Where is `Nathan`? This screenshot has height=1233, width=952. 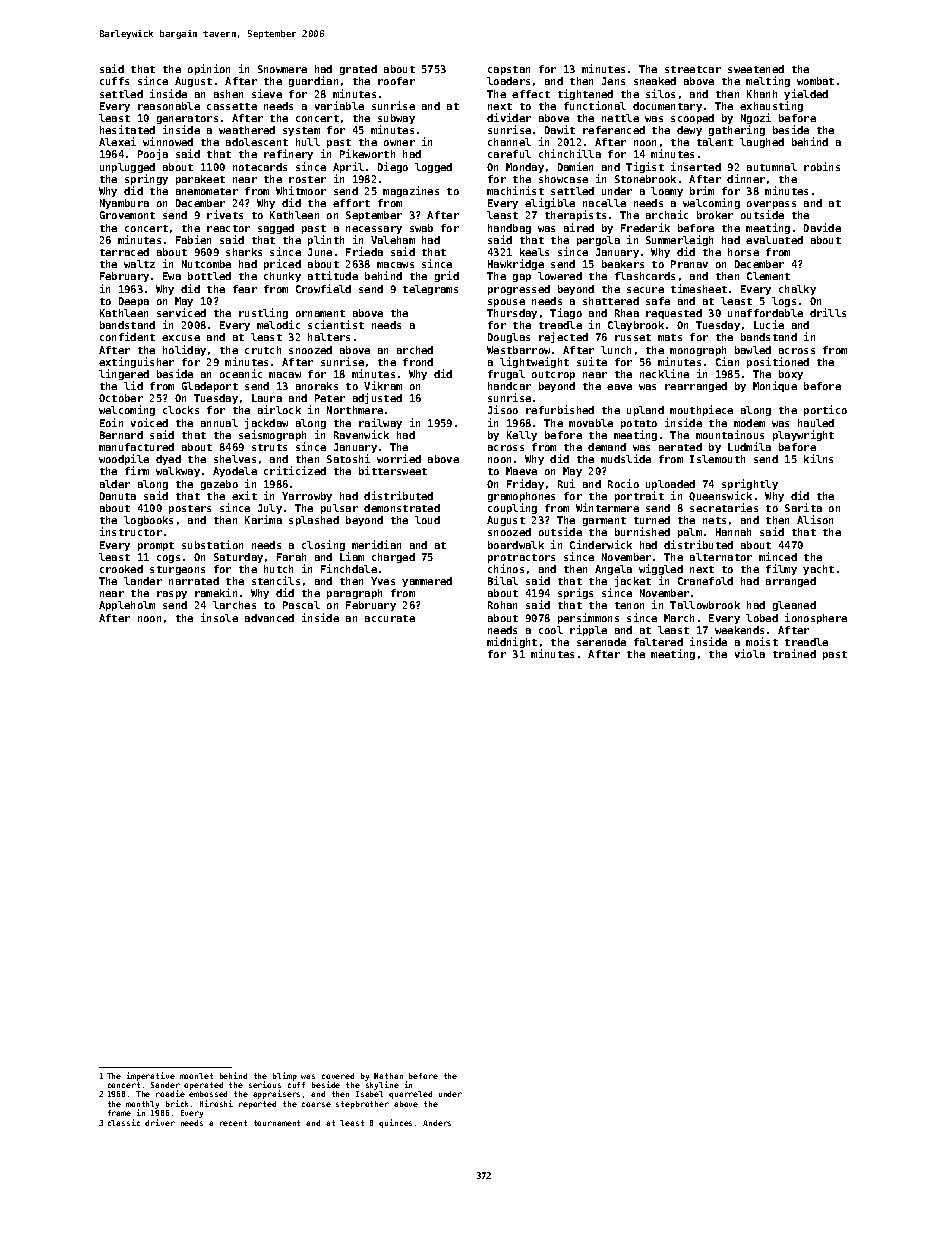 Nathan is located at coordinates (388, 1076).
